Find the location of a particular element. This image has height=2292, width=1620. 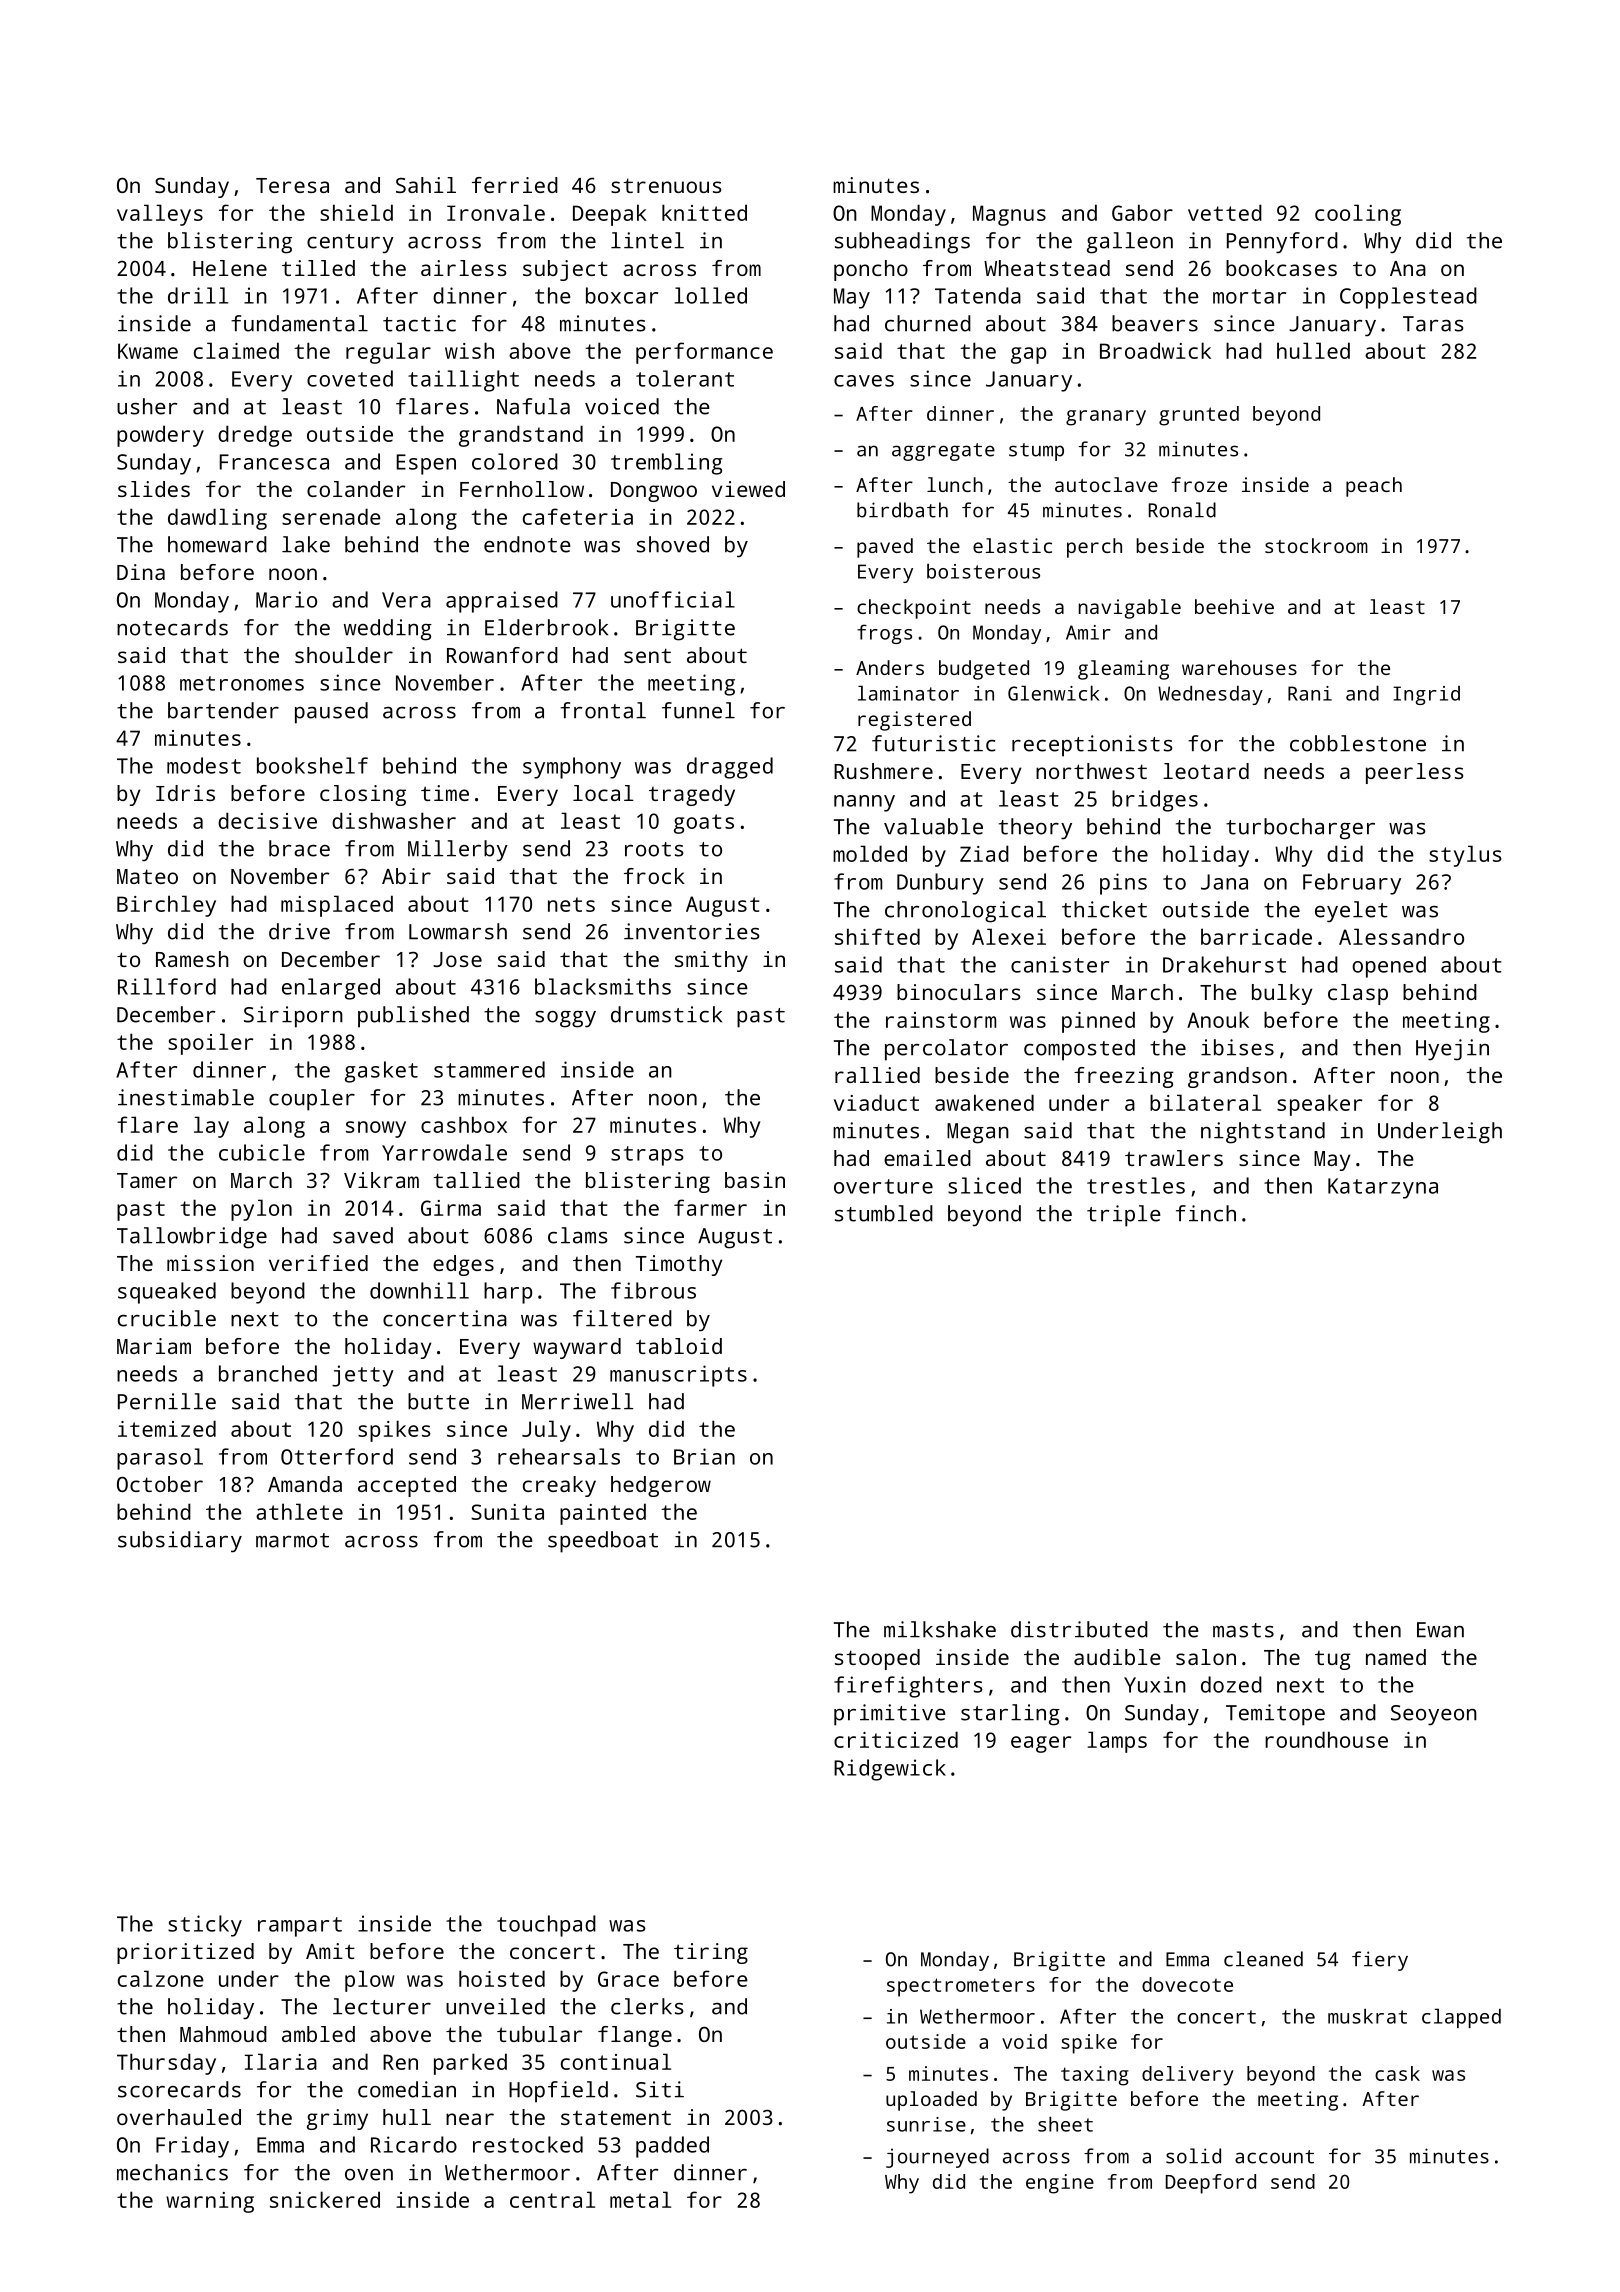

Teresa is located at coordinates (292, 185).
